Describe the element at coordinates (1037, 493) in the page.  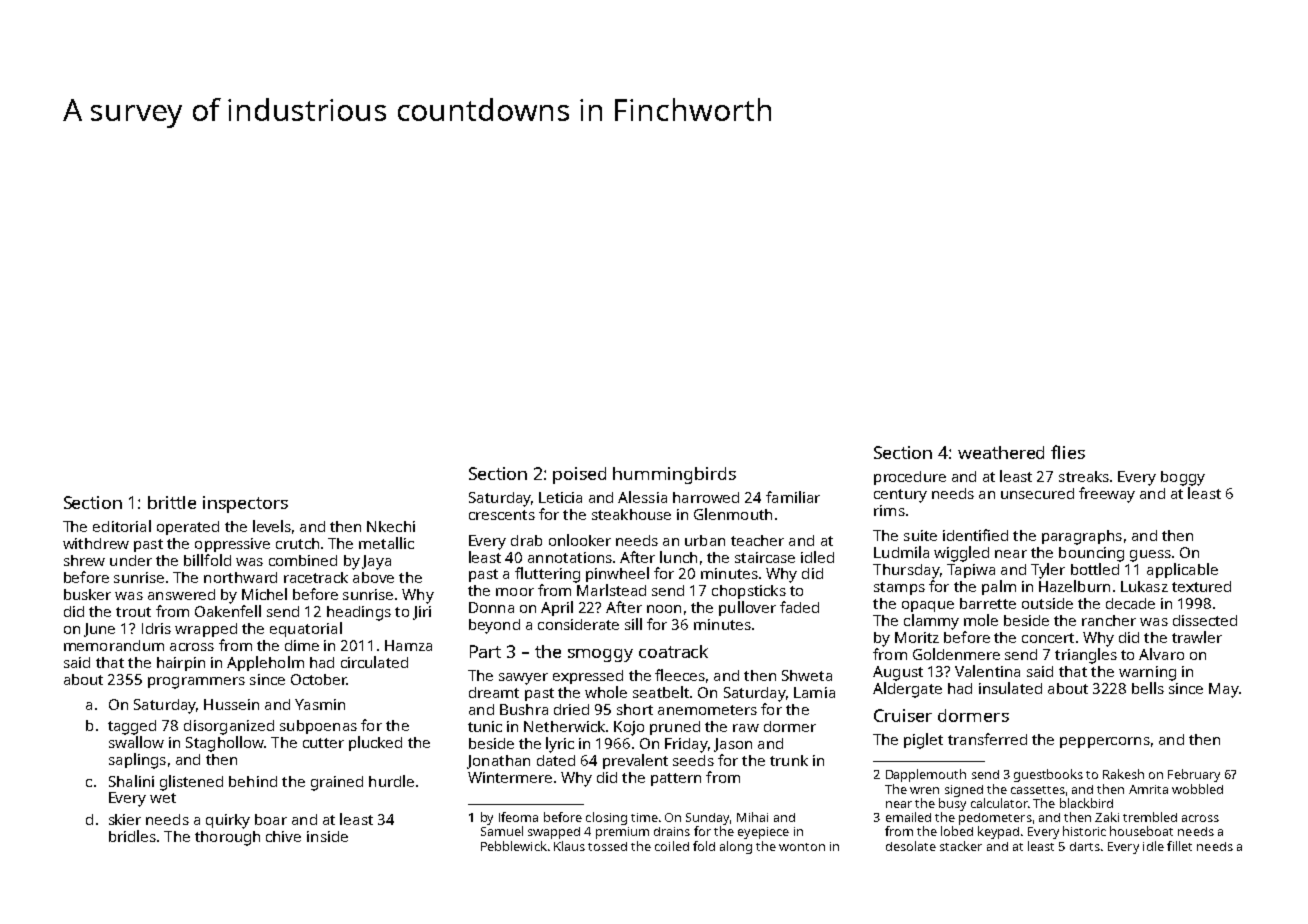
I see `unsecured` at that location.
